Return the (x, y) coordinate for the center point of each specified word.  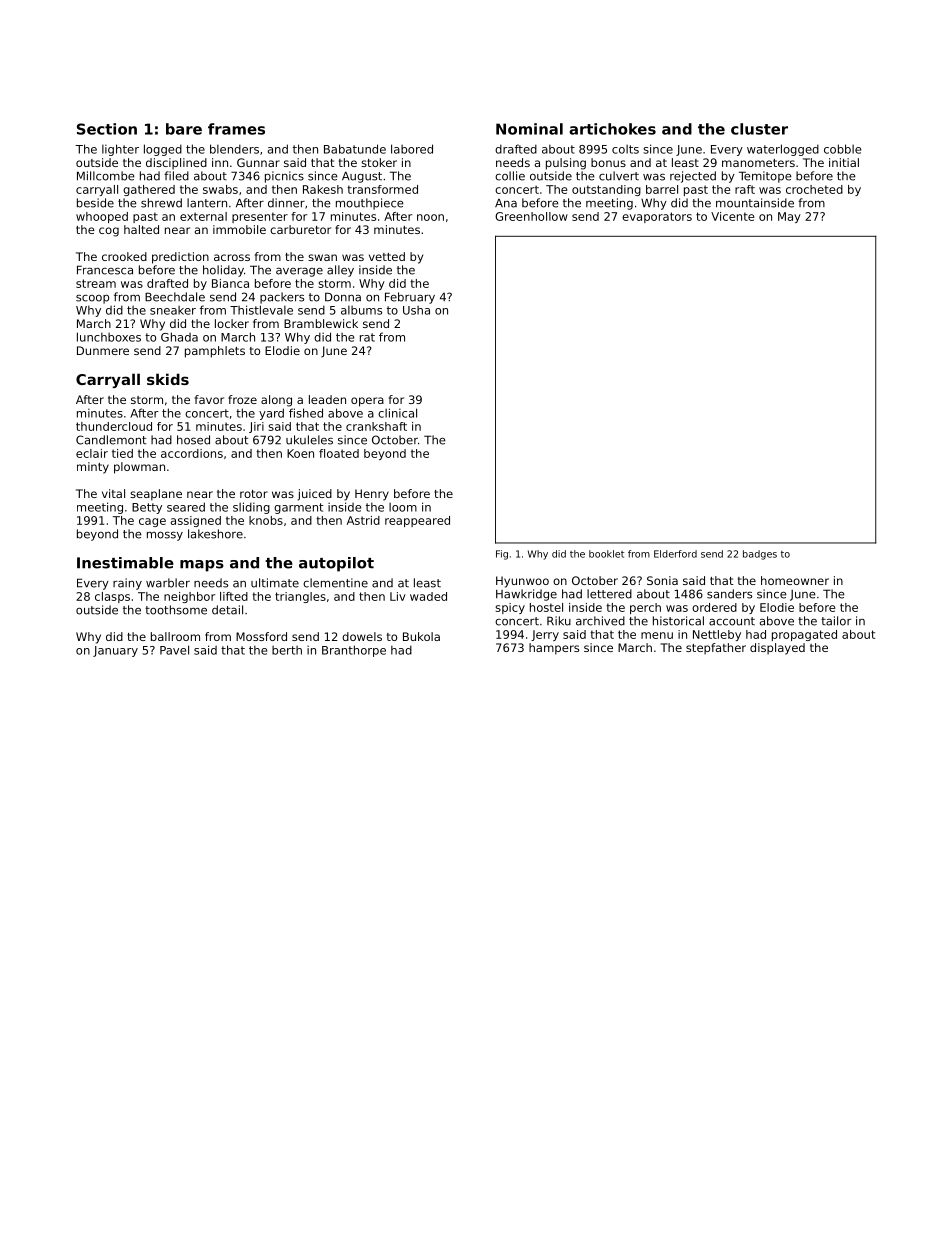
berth (287, 650)
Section (107, 129)
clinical (397, 413)
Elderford (675, 554)
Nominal (529, 129)
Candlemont (111, 440)
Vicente (732, 216)
